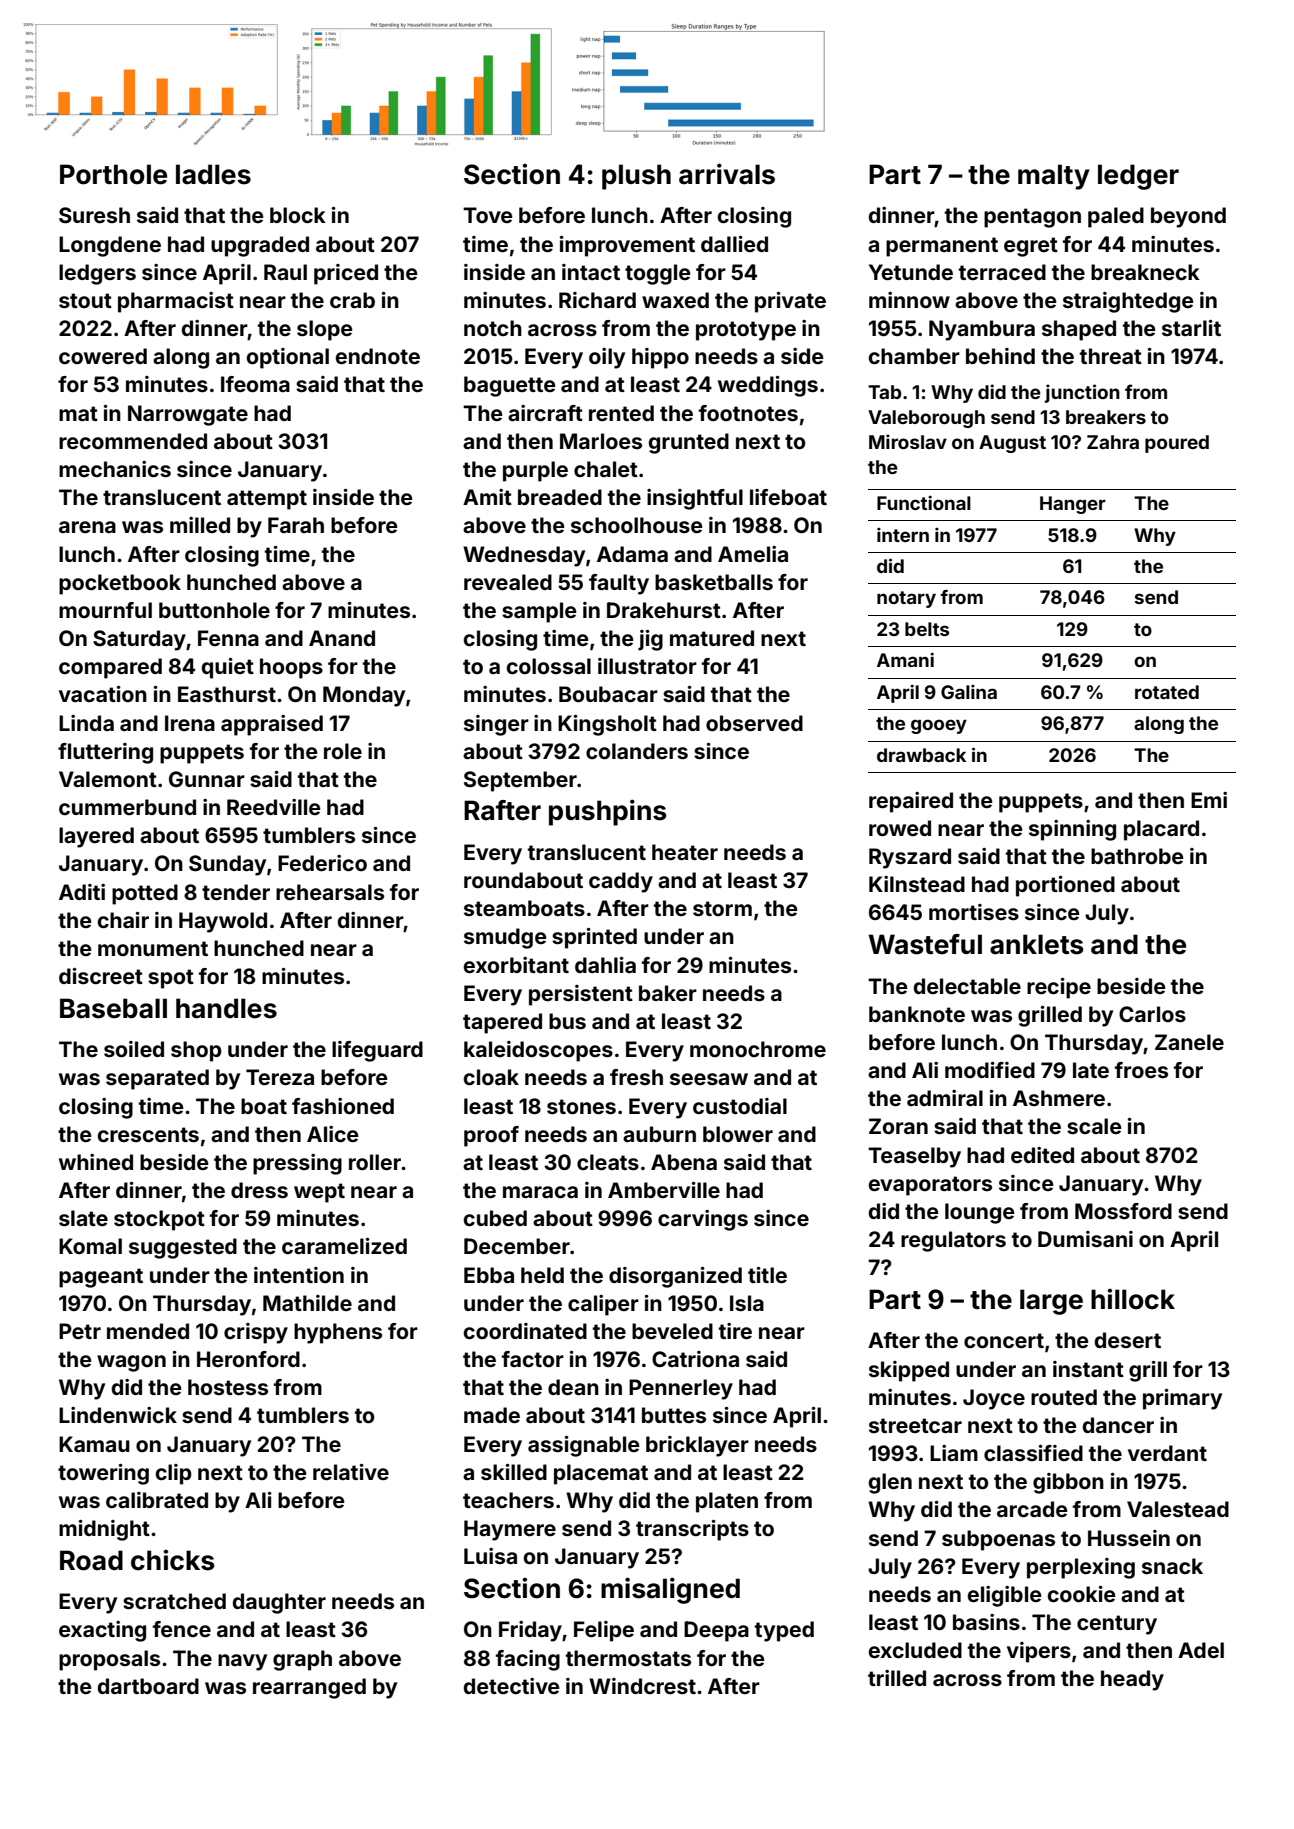 This image has height=1829, width=1294. What do you see at coordinates (969, 692) in the image?
I see `Galina` at bounding box center [969, 692].
